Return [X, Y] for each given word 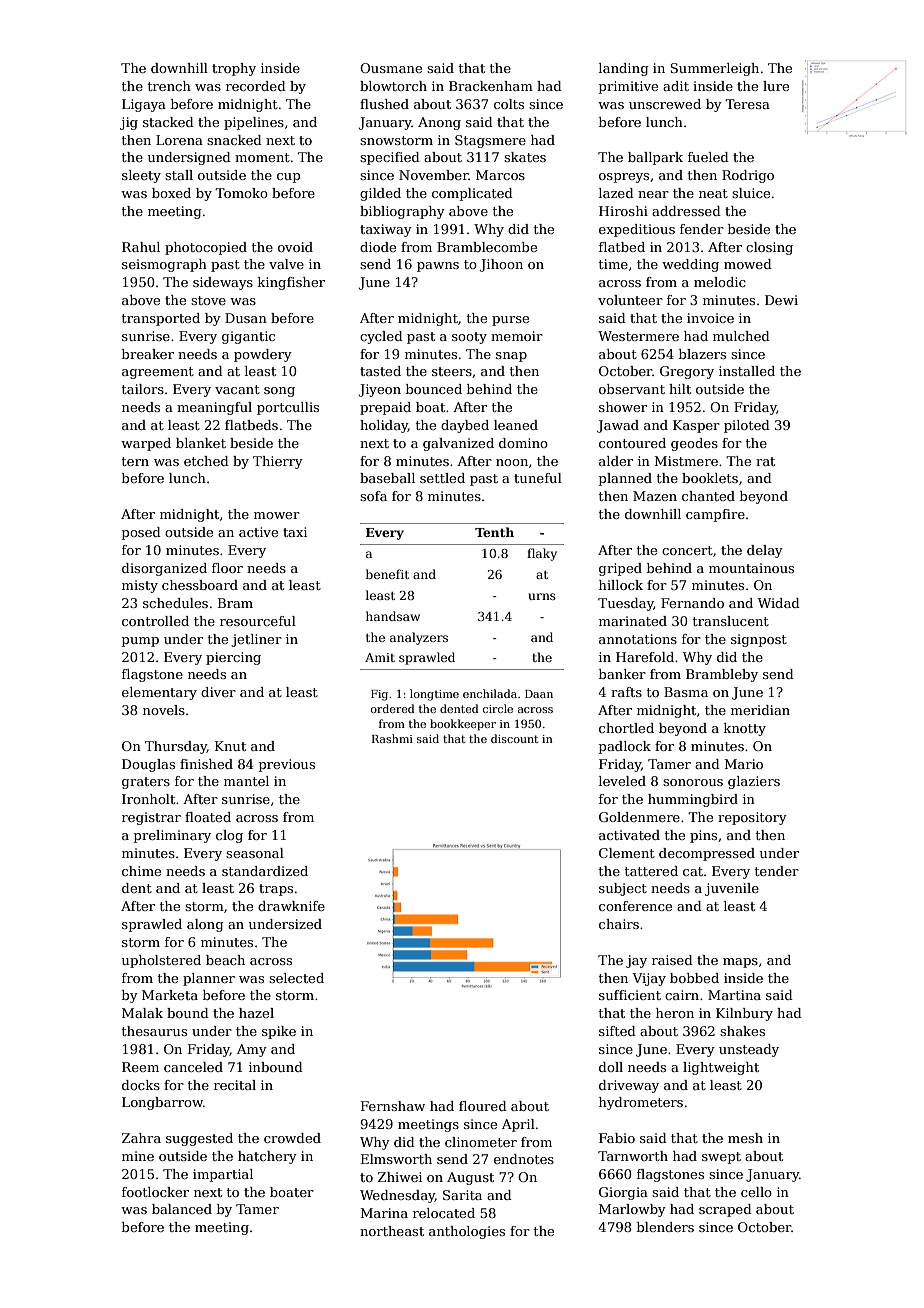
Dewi [781, 300]
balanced [182, 1209]
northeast [392, 1231]
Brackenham [491, 86]
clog [229, 836]
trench [169, 86]
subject [623, 889]
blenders [665, 1227]
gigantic [248, 337]
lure [776, 86]
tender [777, 871]
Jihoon [501, 265]
